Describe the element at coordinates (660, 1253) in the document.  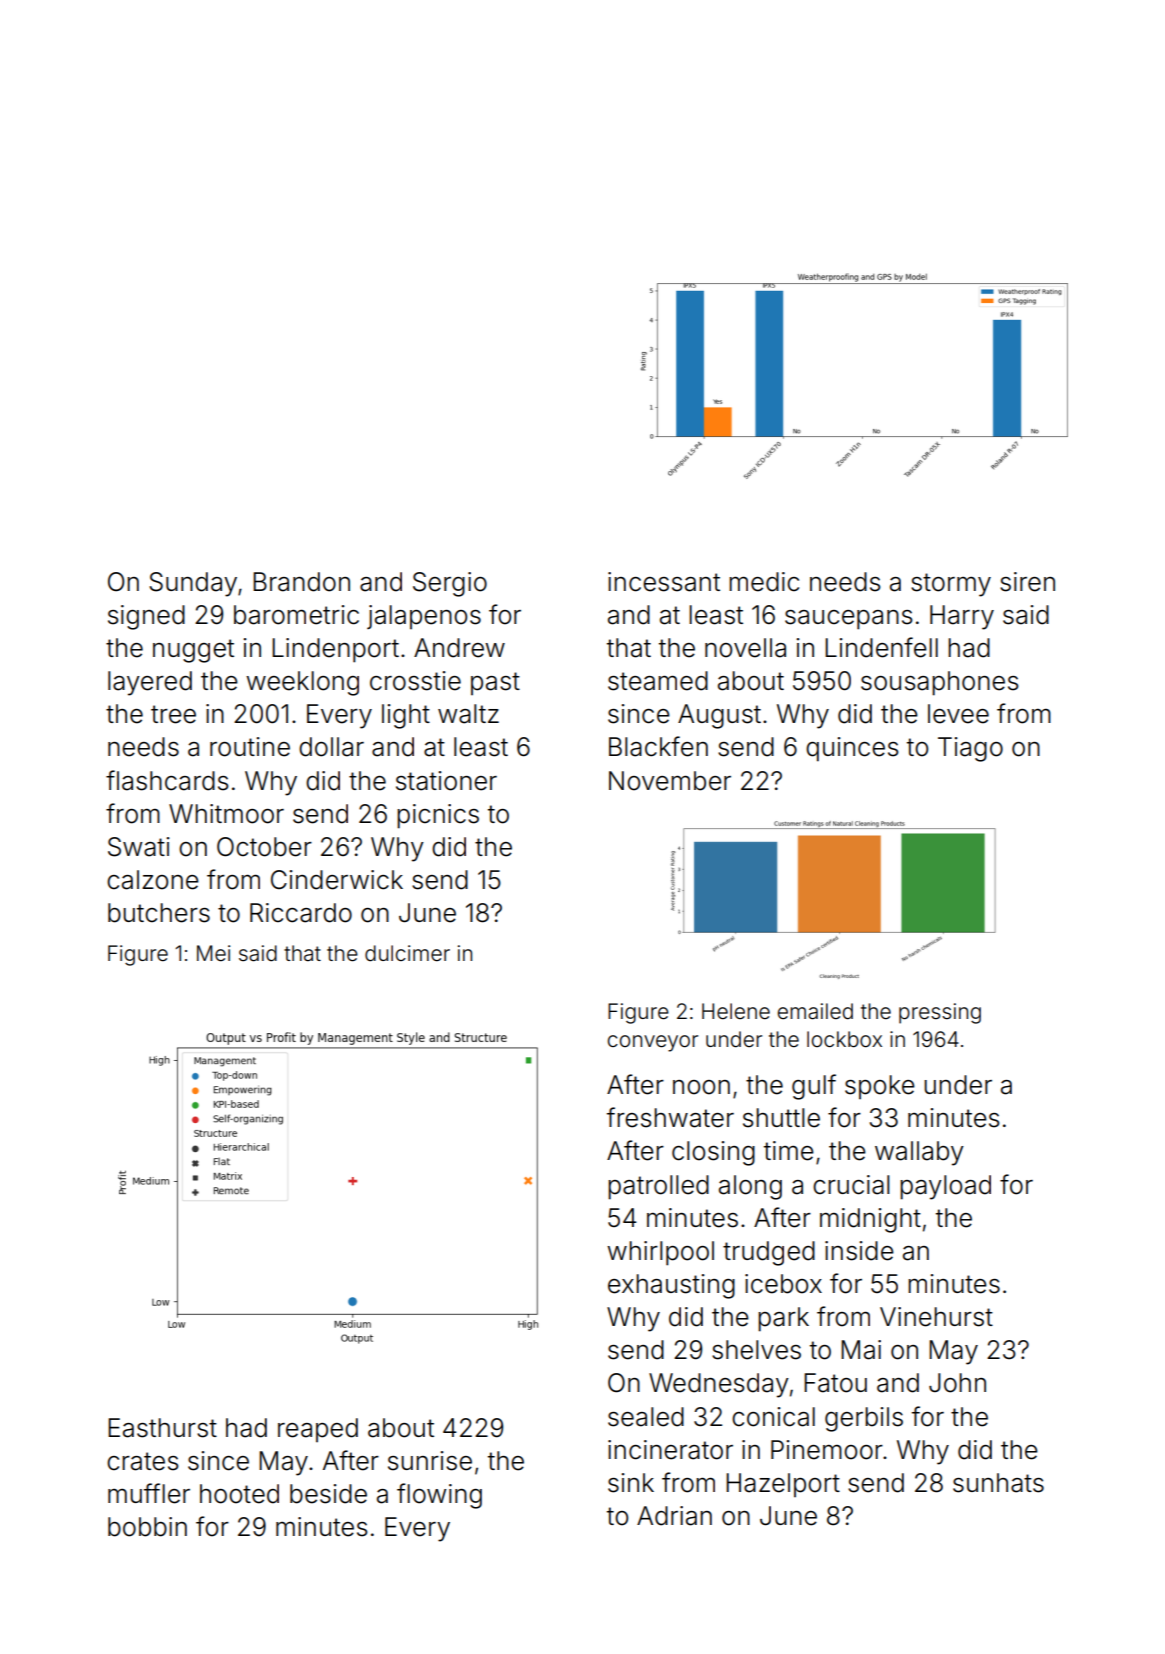
I see `whirlpool` at that location.
